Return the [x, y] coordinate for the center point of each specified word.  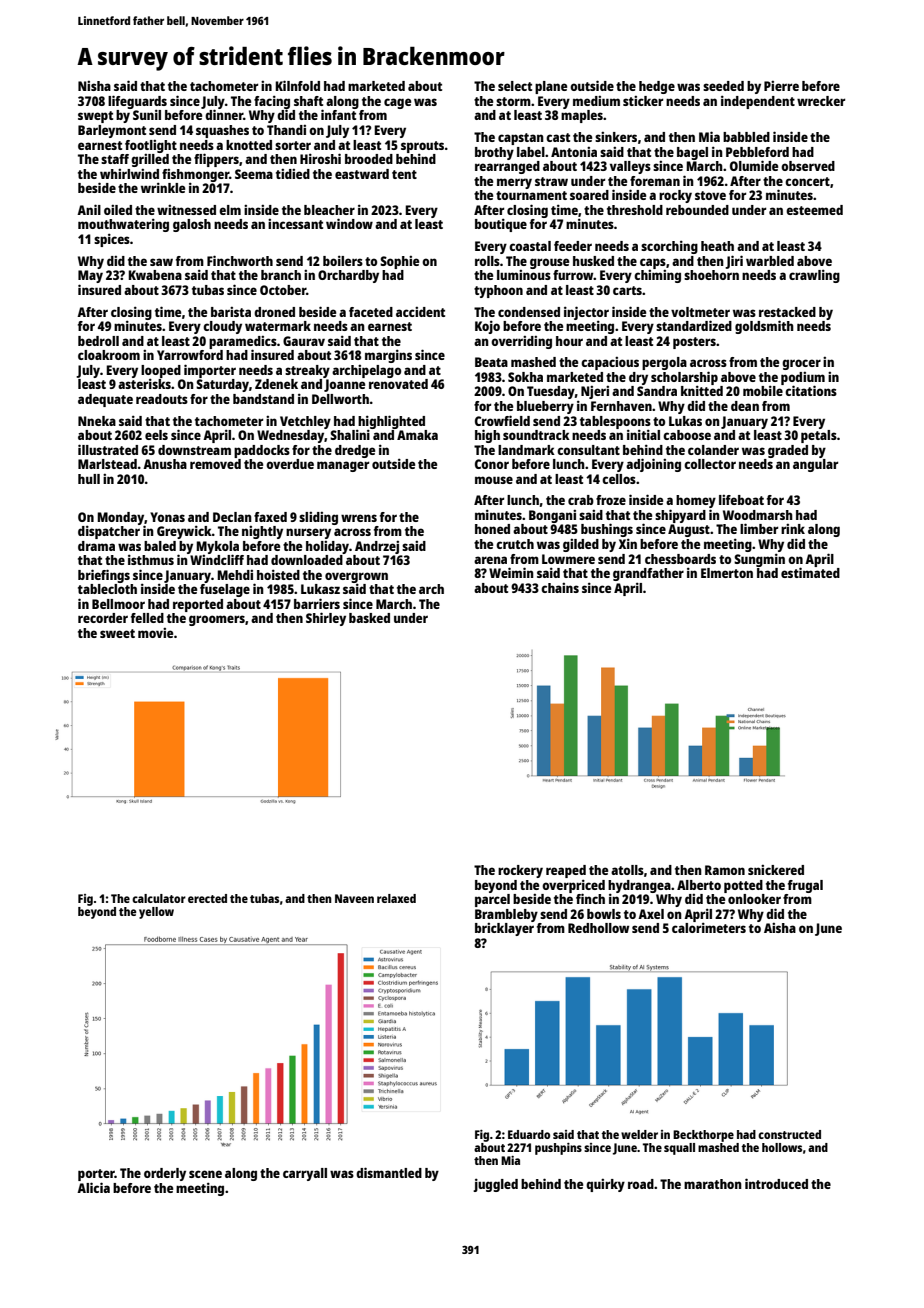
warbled [770, 261]
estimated [810, 572]
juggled [495, 1185]
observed [808, 166]
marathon [713, 1184]
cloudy [222, 327]
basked [369, 618]
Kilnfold [297, 85]
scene [205, 1174]
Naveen [354, 898]
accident [420, 312]
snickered [776, 870]
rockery [520, 871]
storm [513, 101]
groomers [217, 620]
